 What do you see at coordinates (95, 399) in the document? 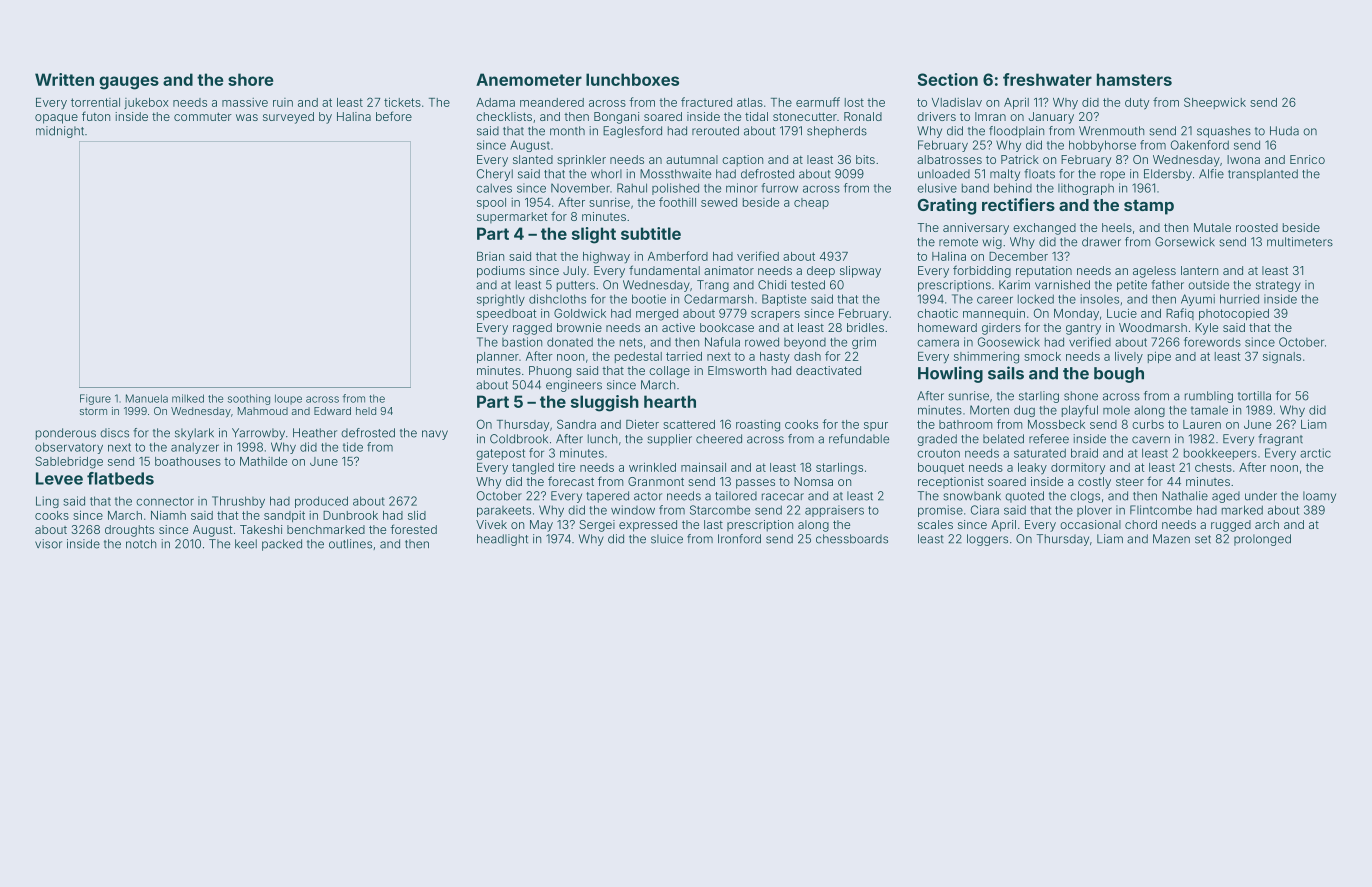
I see `Figure` at bounding box center [95, 399].
